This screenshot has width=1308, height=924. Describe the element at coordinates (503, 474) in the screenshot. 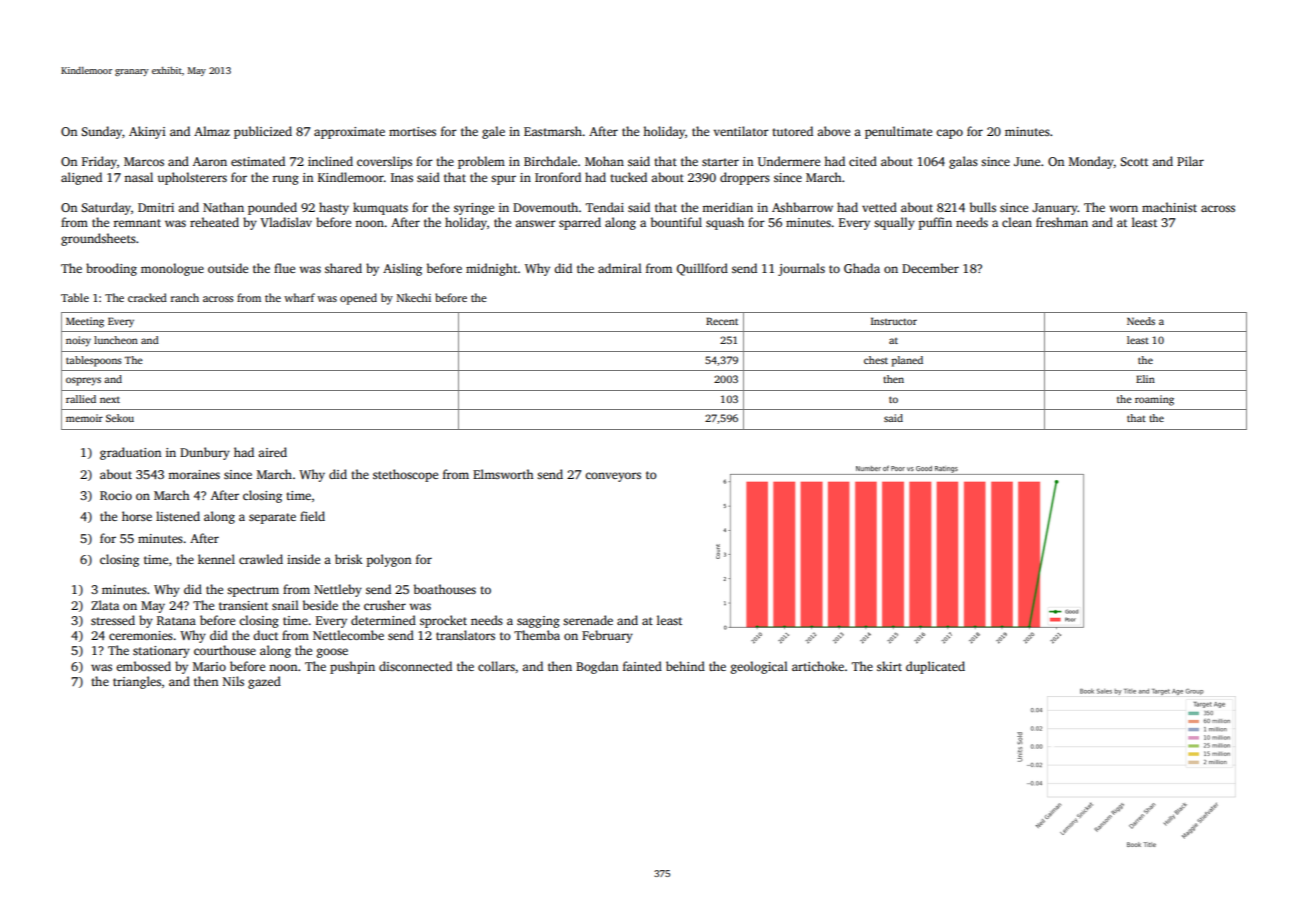

I see `Elmsworth` at that location.
